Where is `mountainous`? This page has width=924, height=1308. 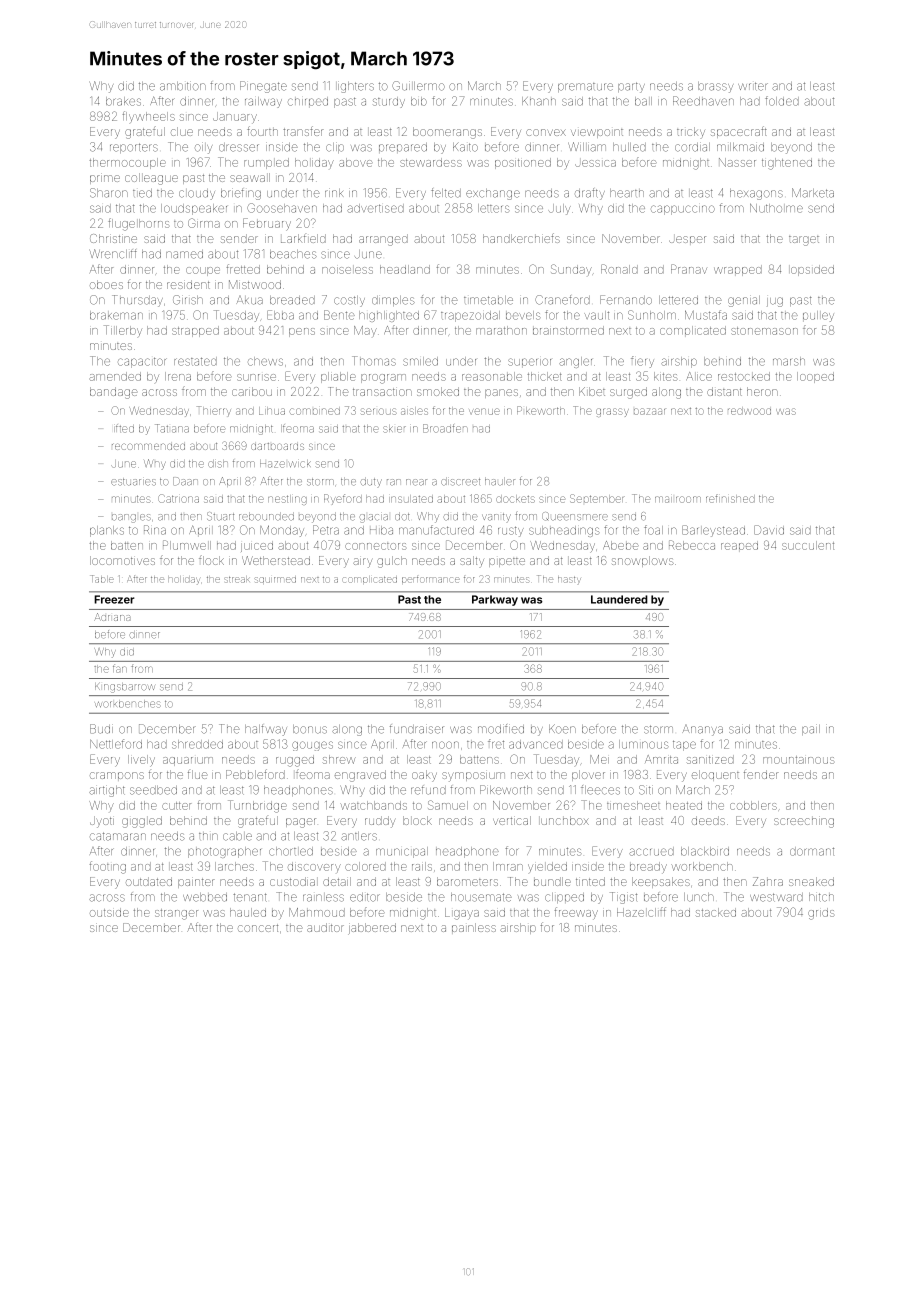
mountainous is located at coordinates (798, 760).
